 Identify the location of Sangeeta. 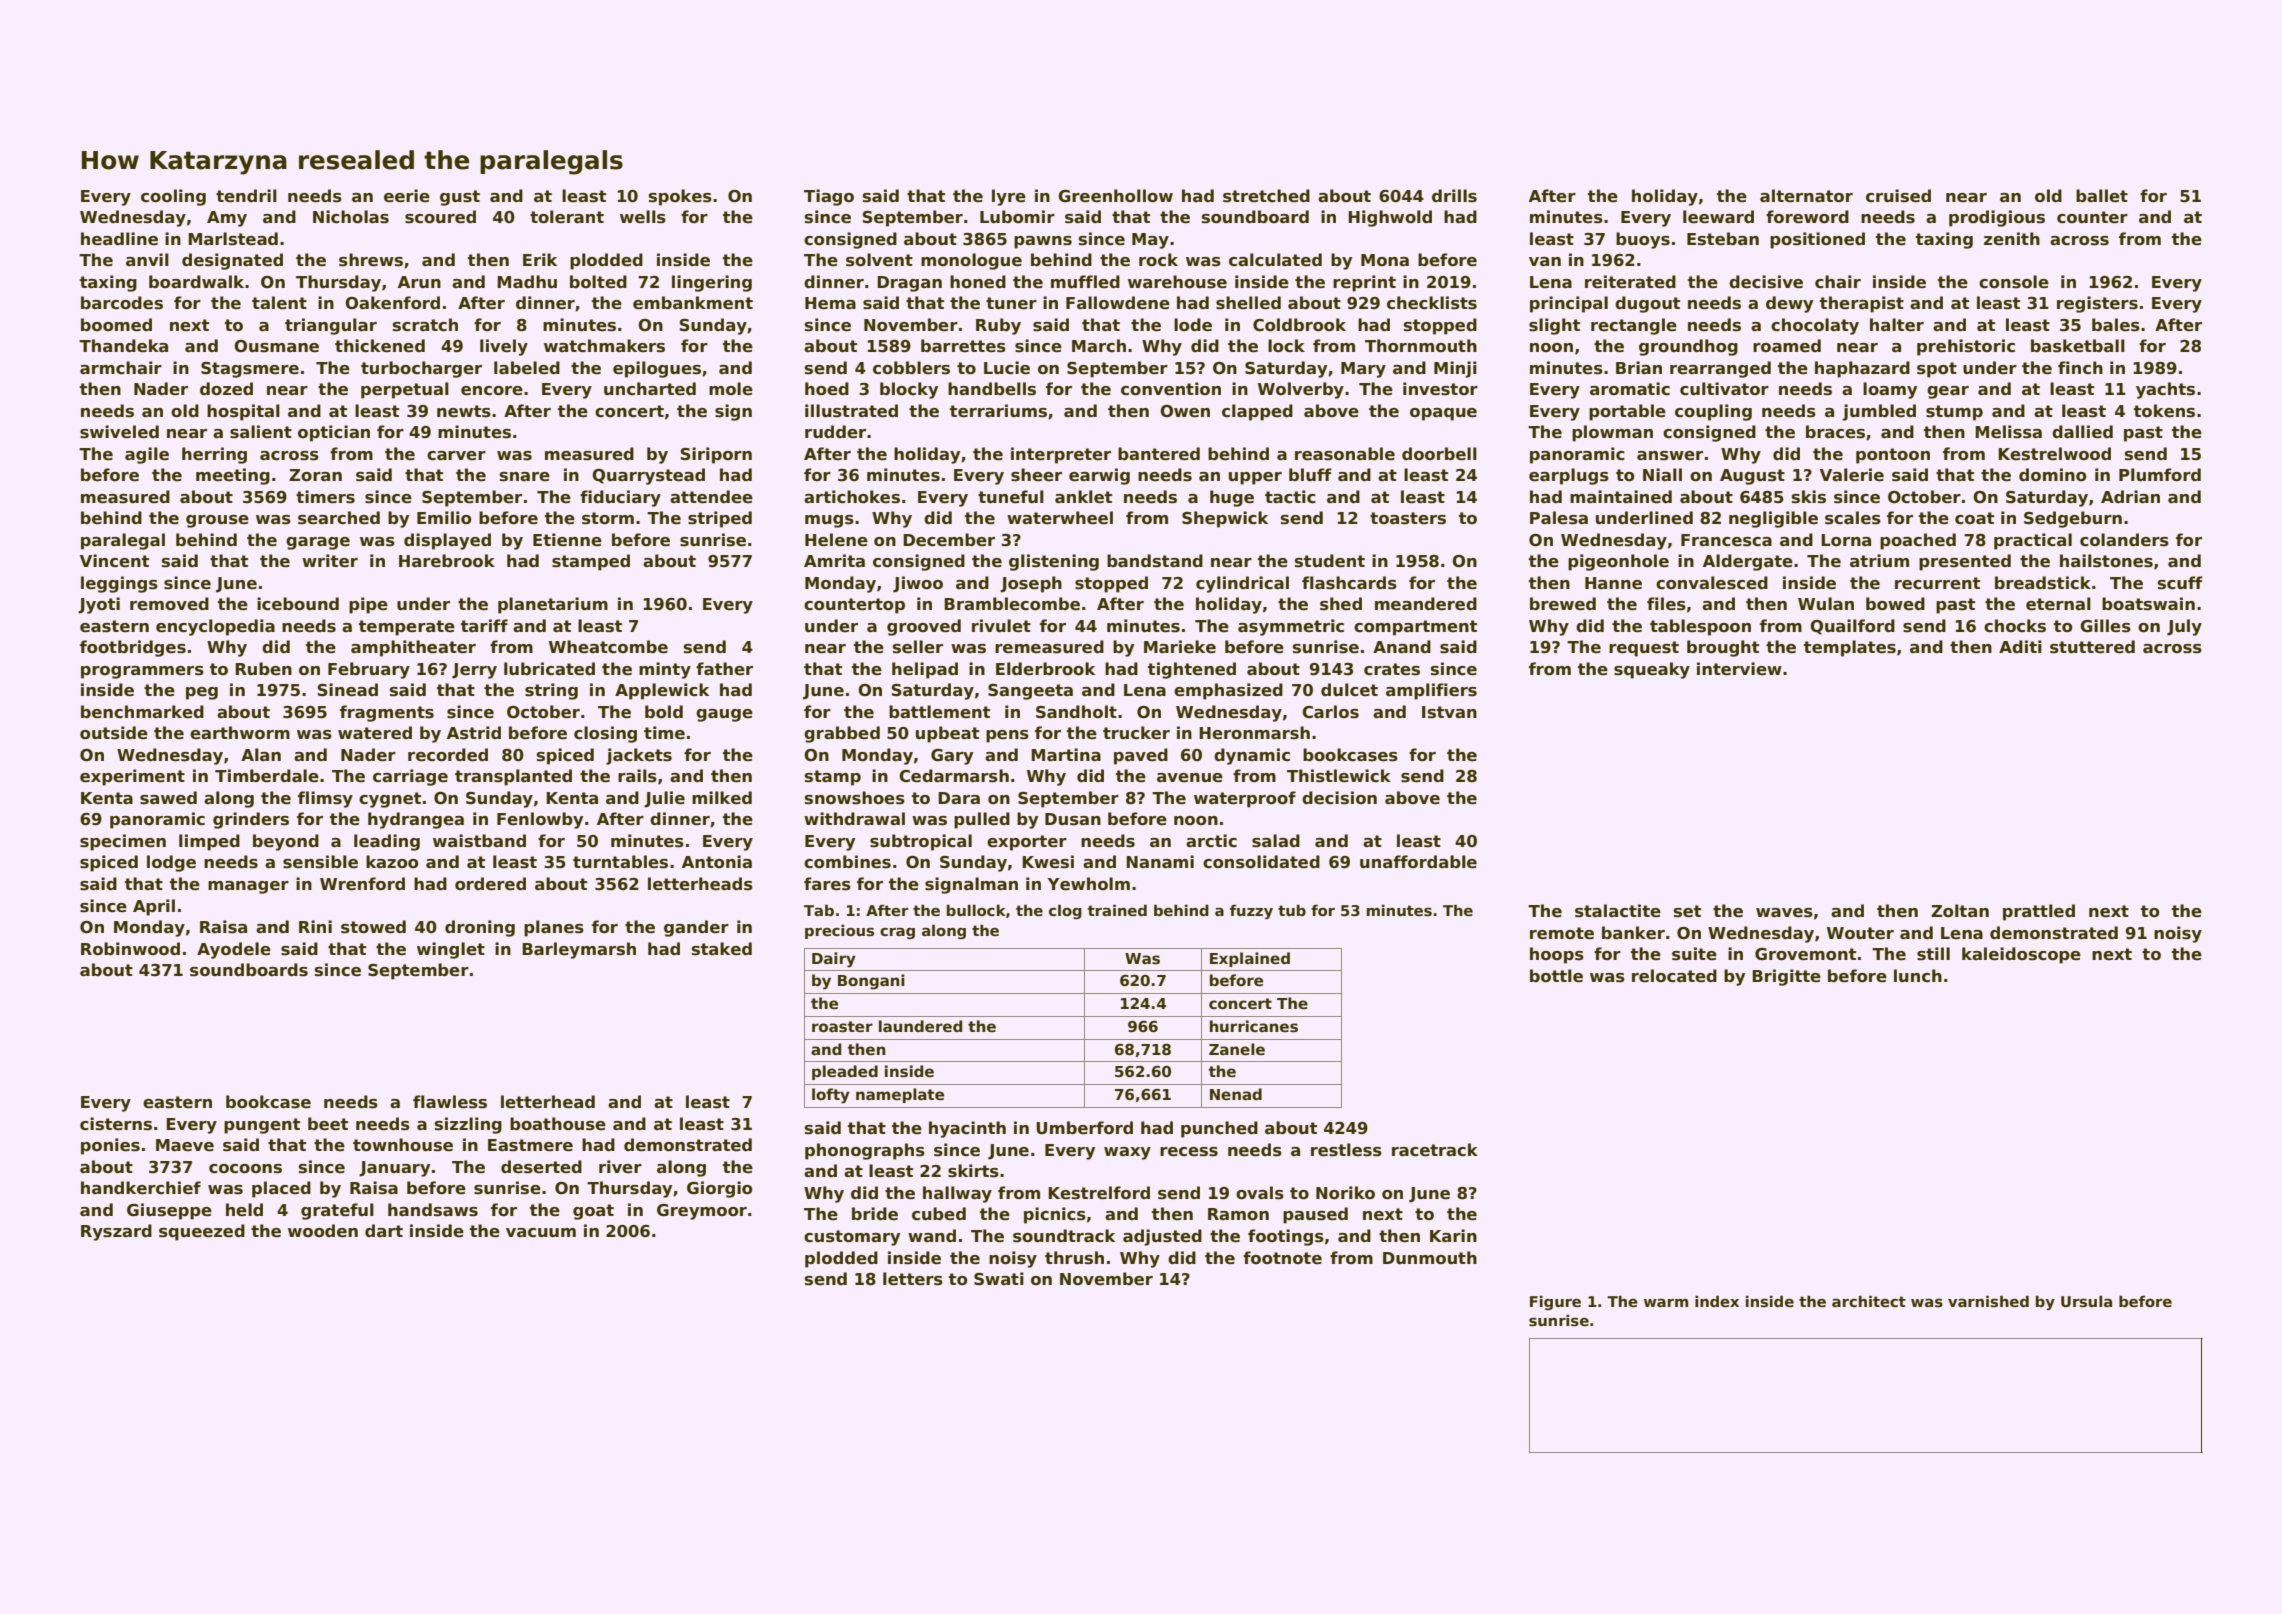
(1030, 692).
